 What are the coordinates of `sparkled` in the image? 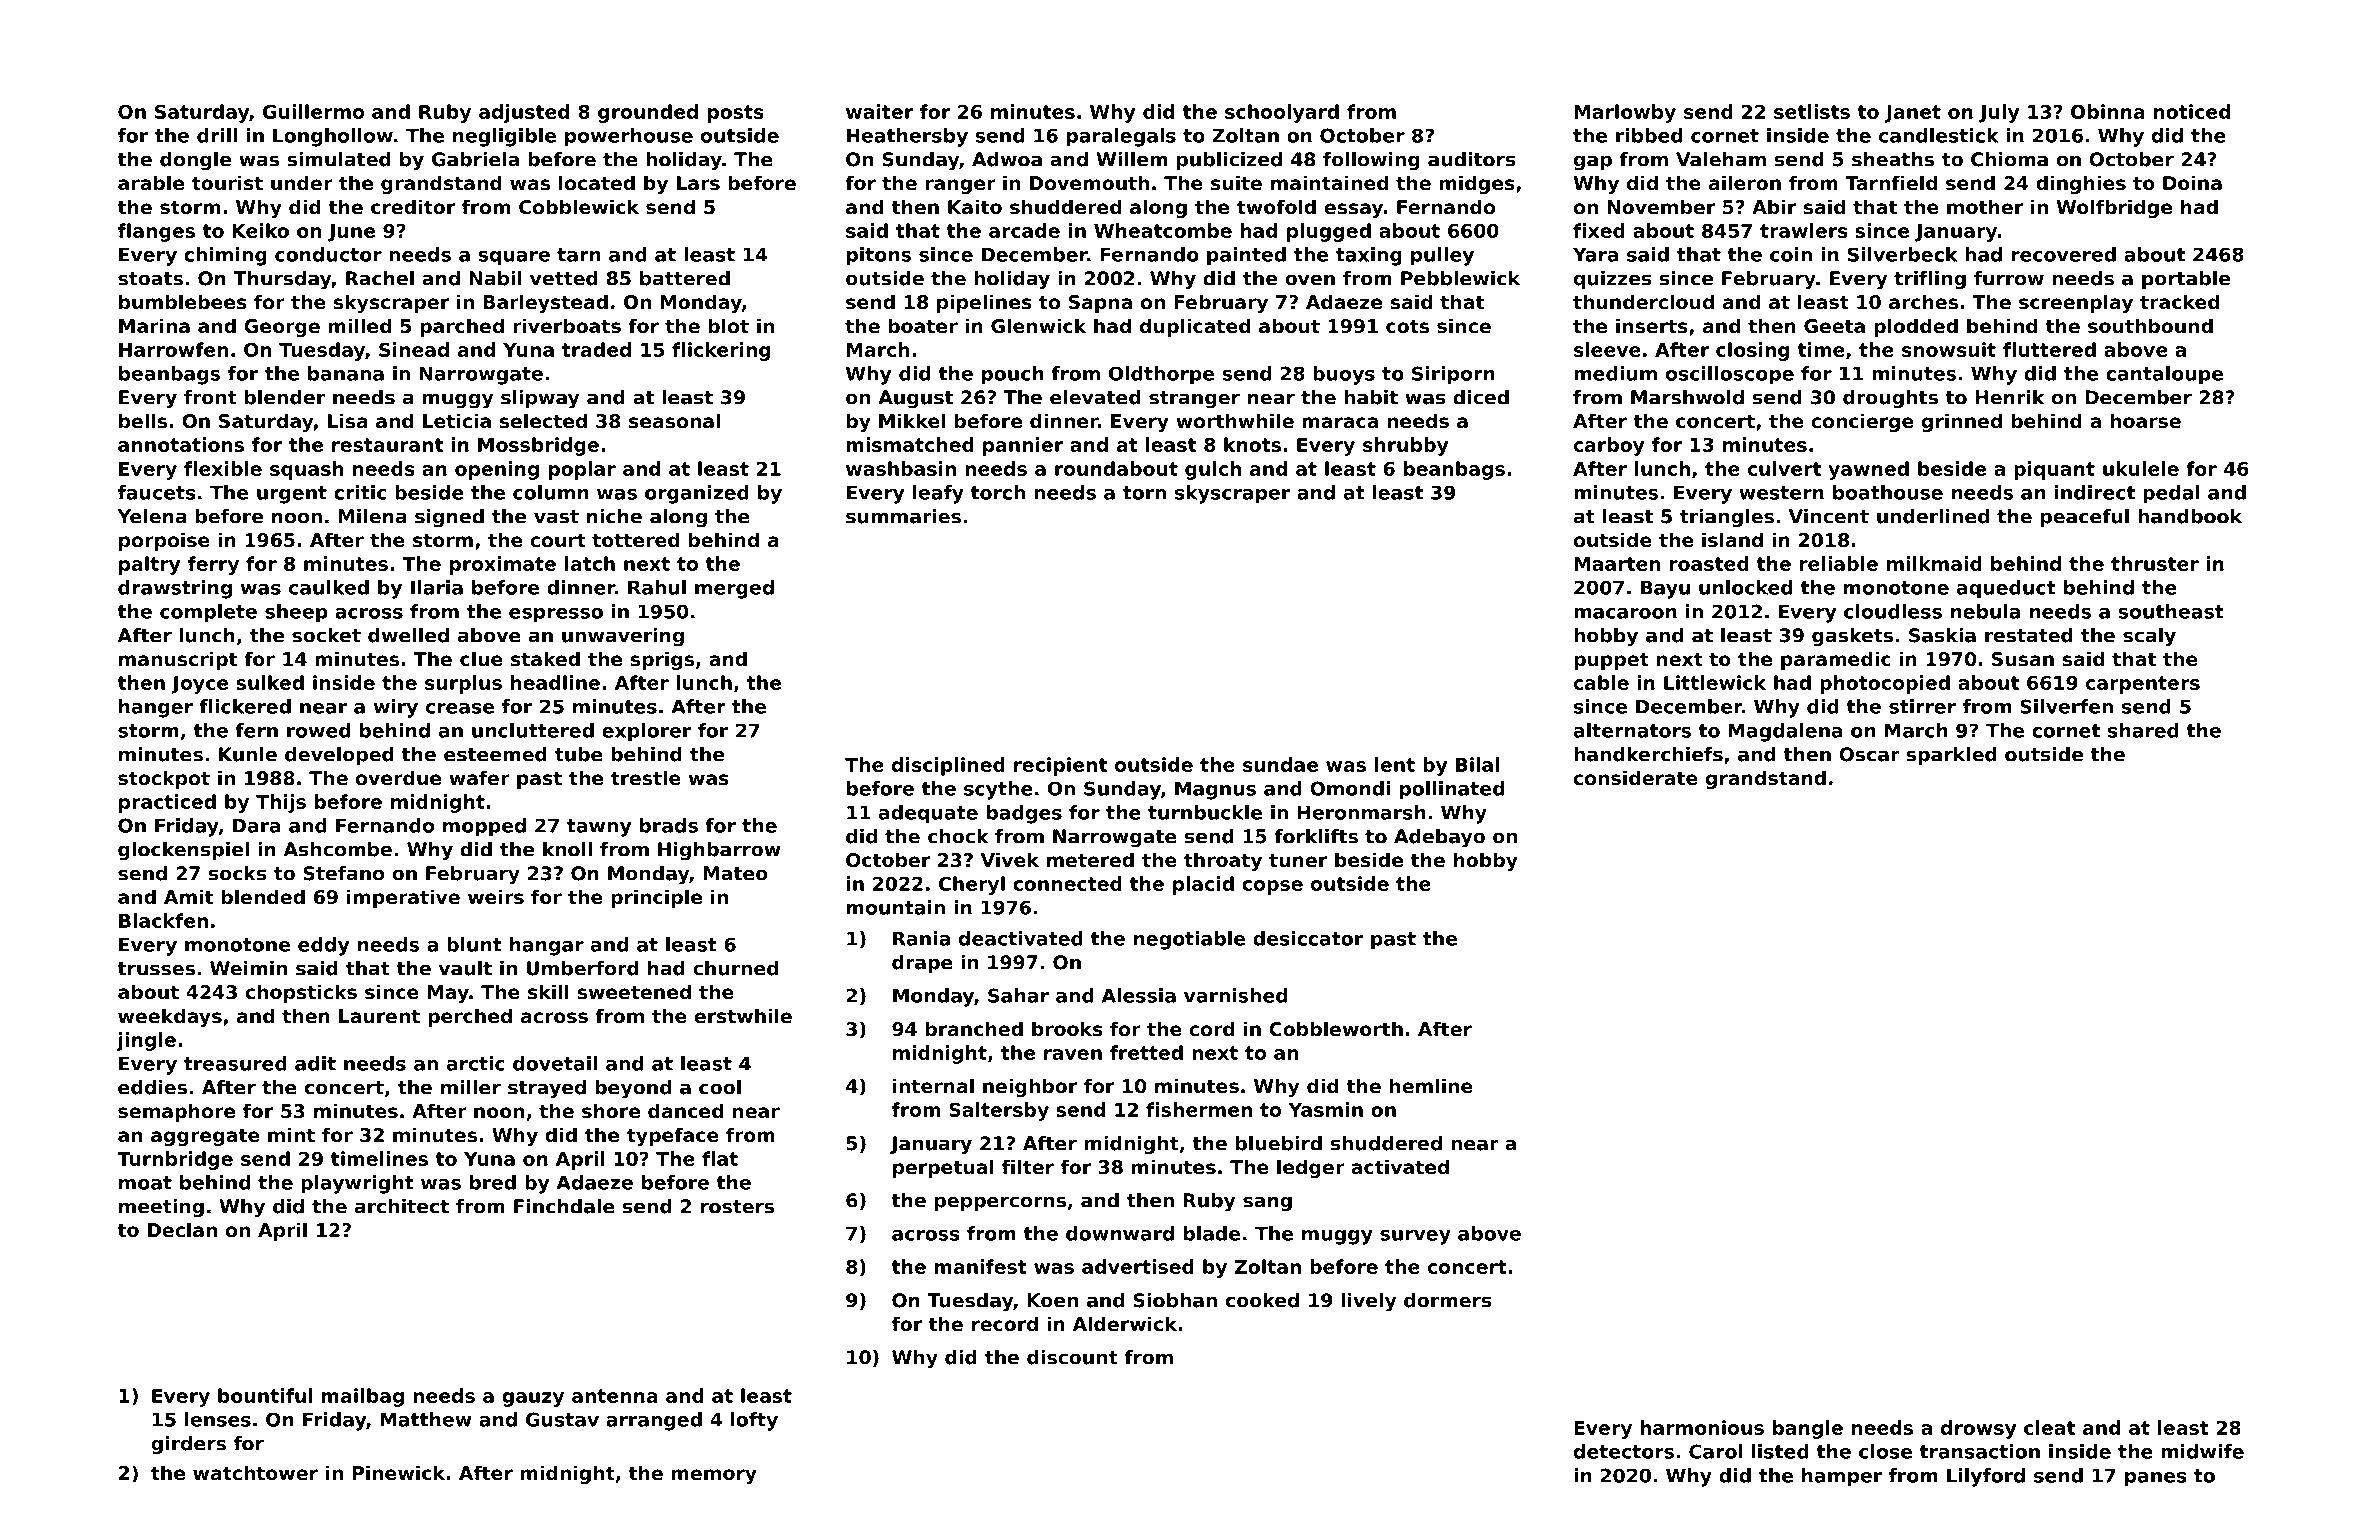 It's located at (1951, 756).
